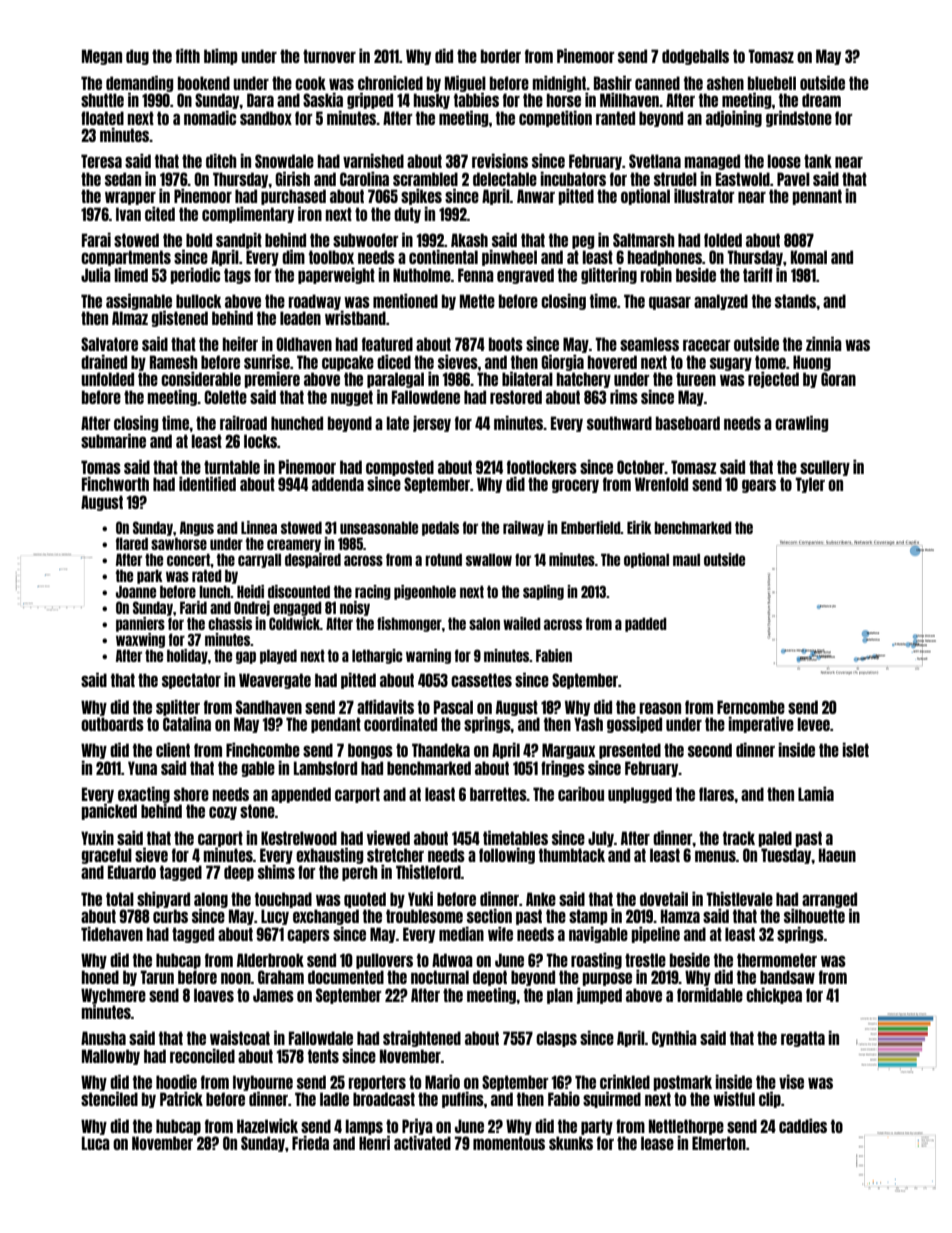 This screenshot has width=952, height=1233. What do you see at coordinates (346, 977) in the screenshot?
I see `documented` at bounding box center [346, 977].
